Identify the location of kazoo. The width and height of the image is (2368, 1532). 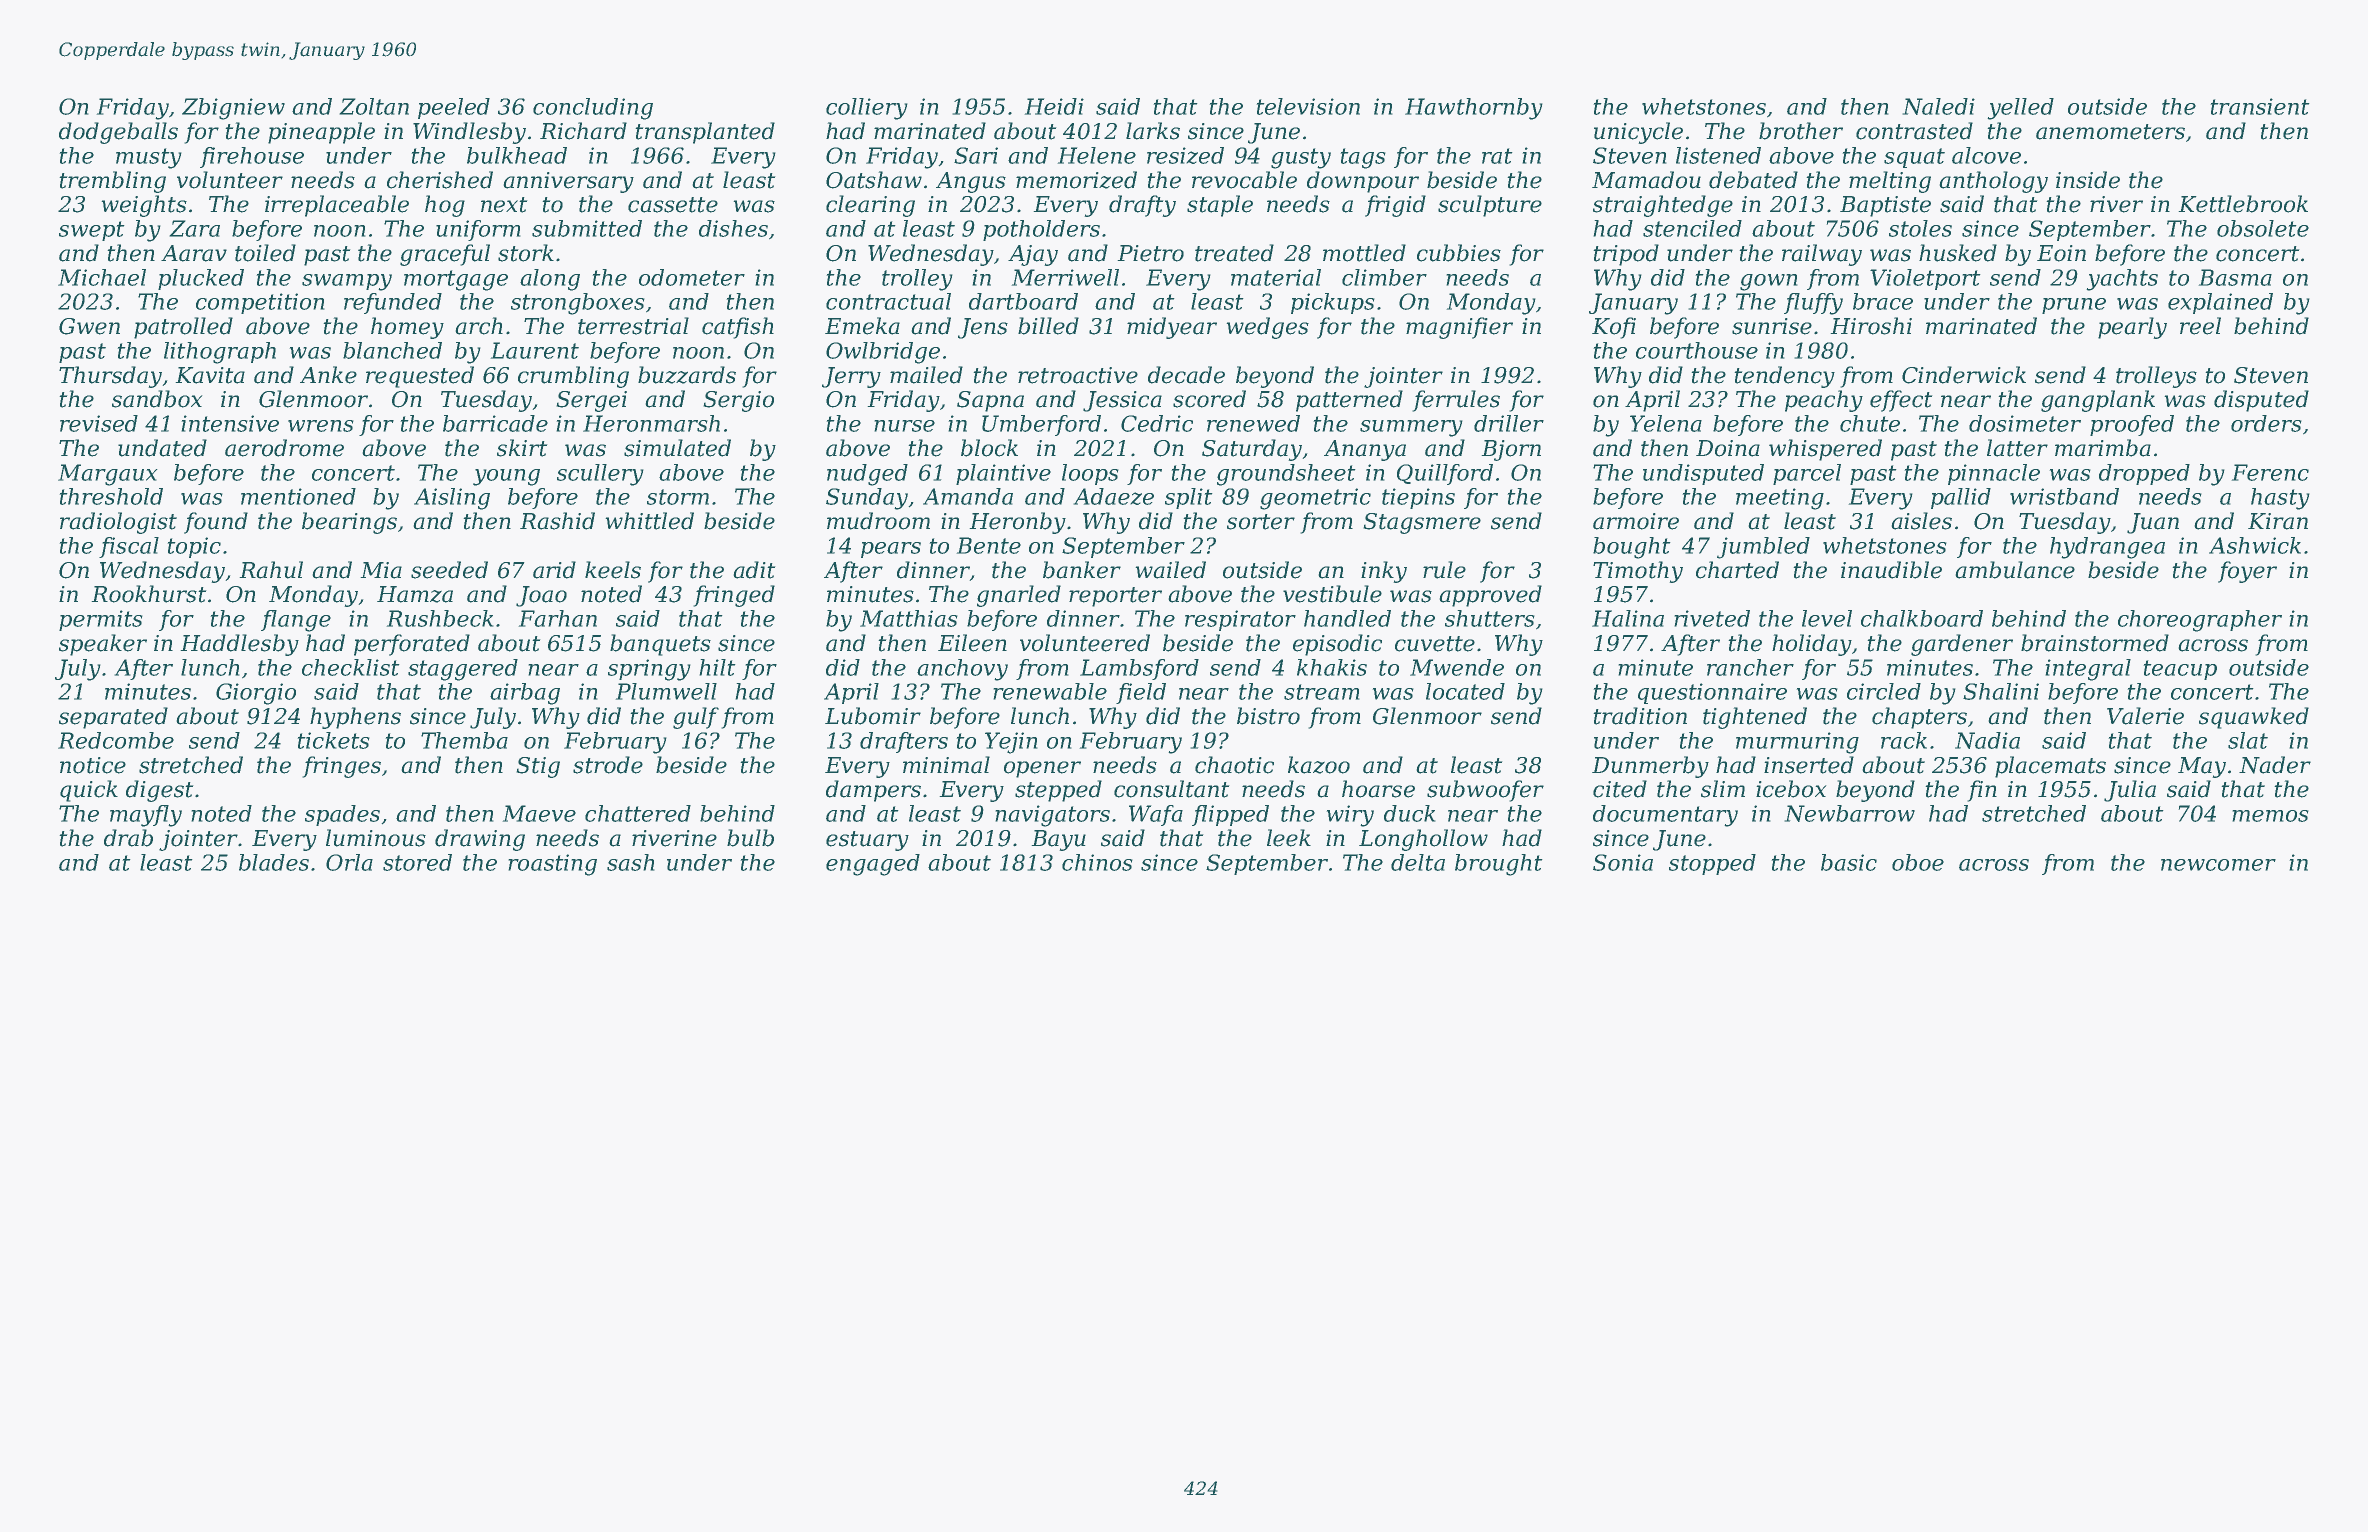
(1319, 765).
